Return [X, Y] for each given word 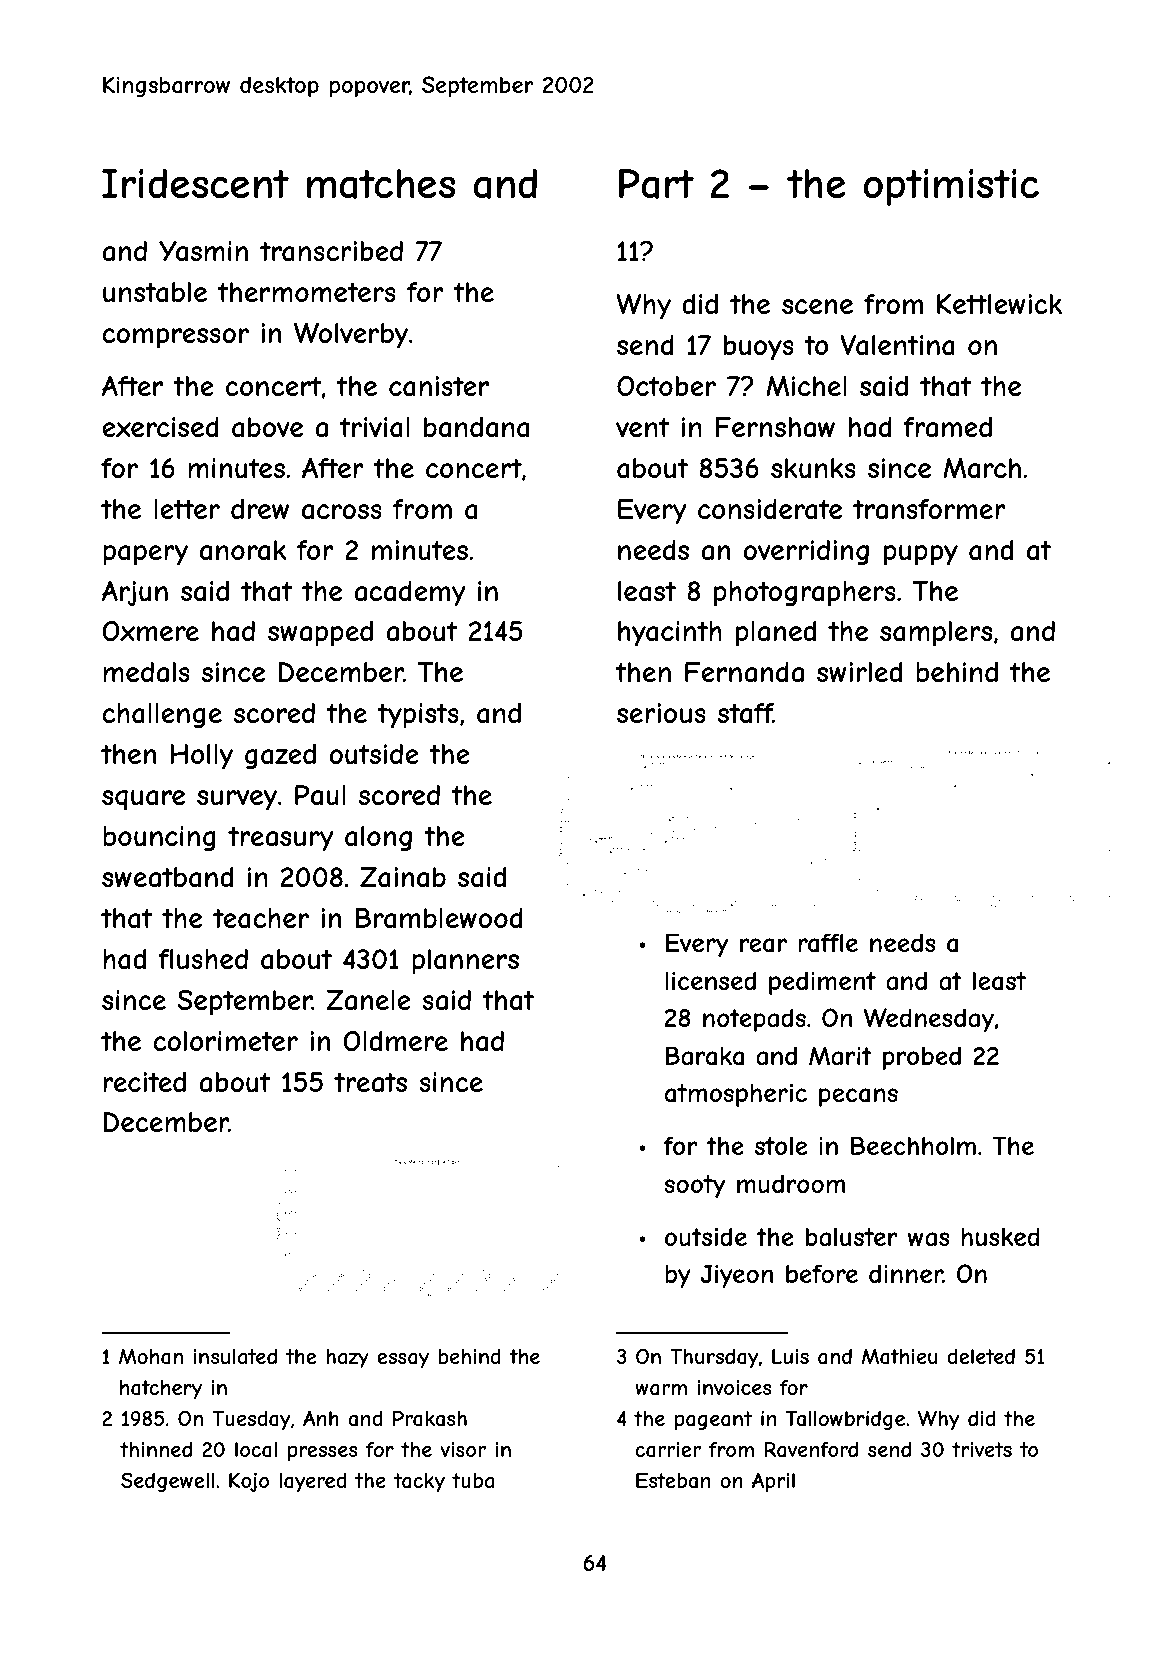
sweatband [167, 877]
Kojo [249, 1482]
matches [381, 184]
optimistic [951, 187]
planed [776, 634]
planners [465, 962]
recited [144, 1082]
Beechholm [913, 1145]
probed [922, 1058]
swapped [320, 634]
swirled [859, 672]
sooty [694, 1186]
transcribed [331, 251]
